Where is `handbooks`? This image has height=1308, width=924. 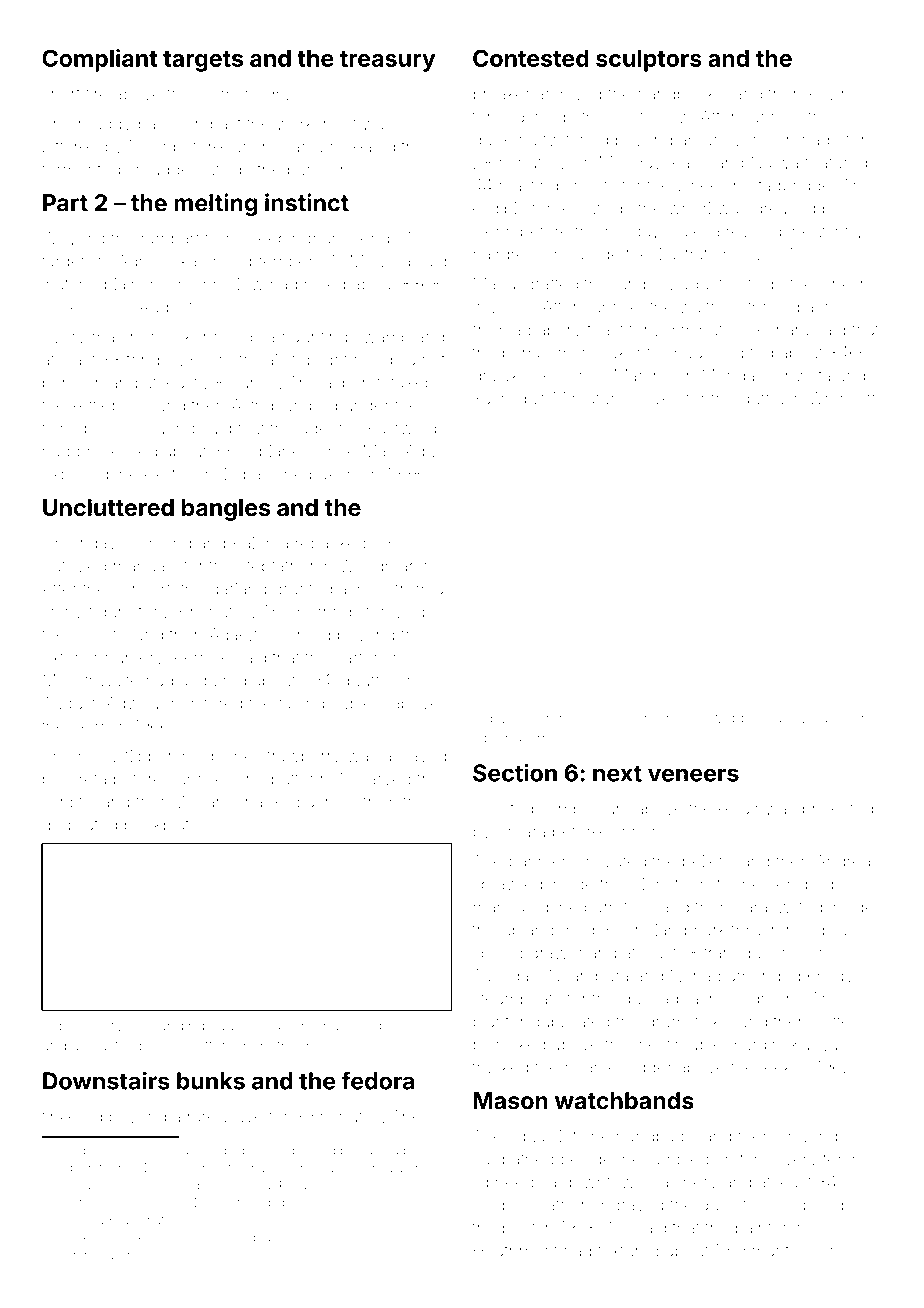
handbooks is located at coordinates (680, 94).
